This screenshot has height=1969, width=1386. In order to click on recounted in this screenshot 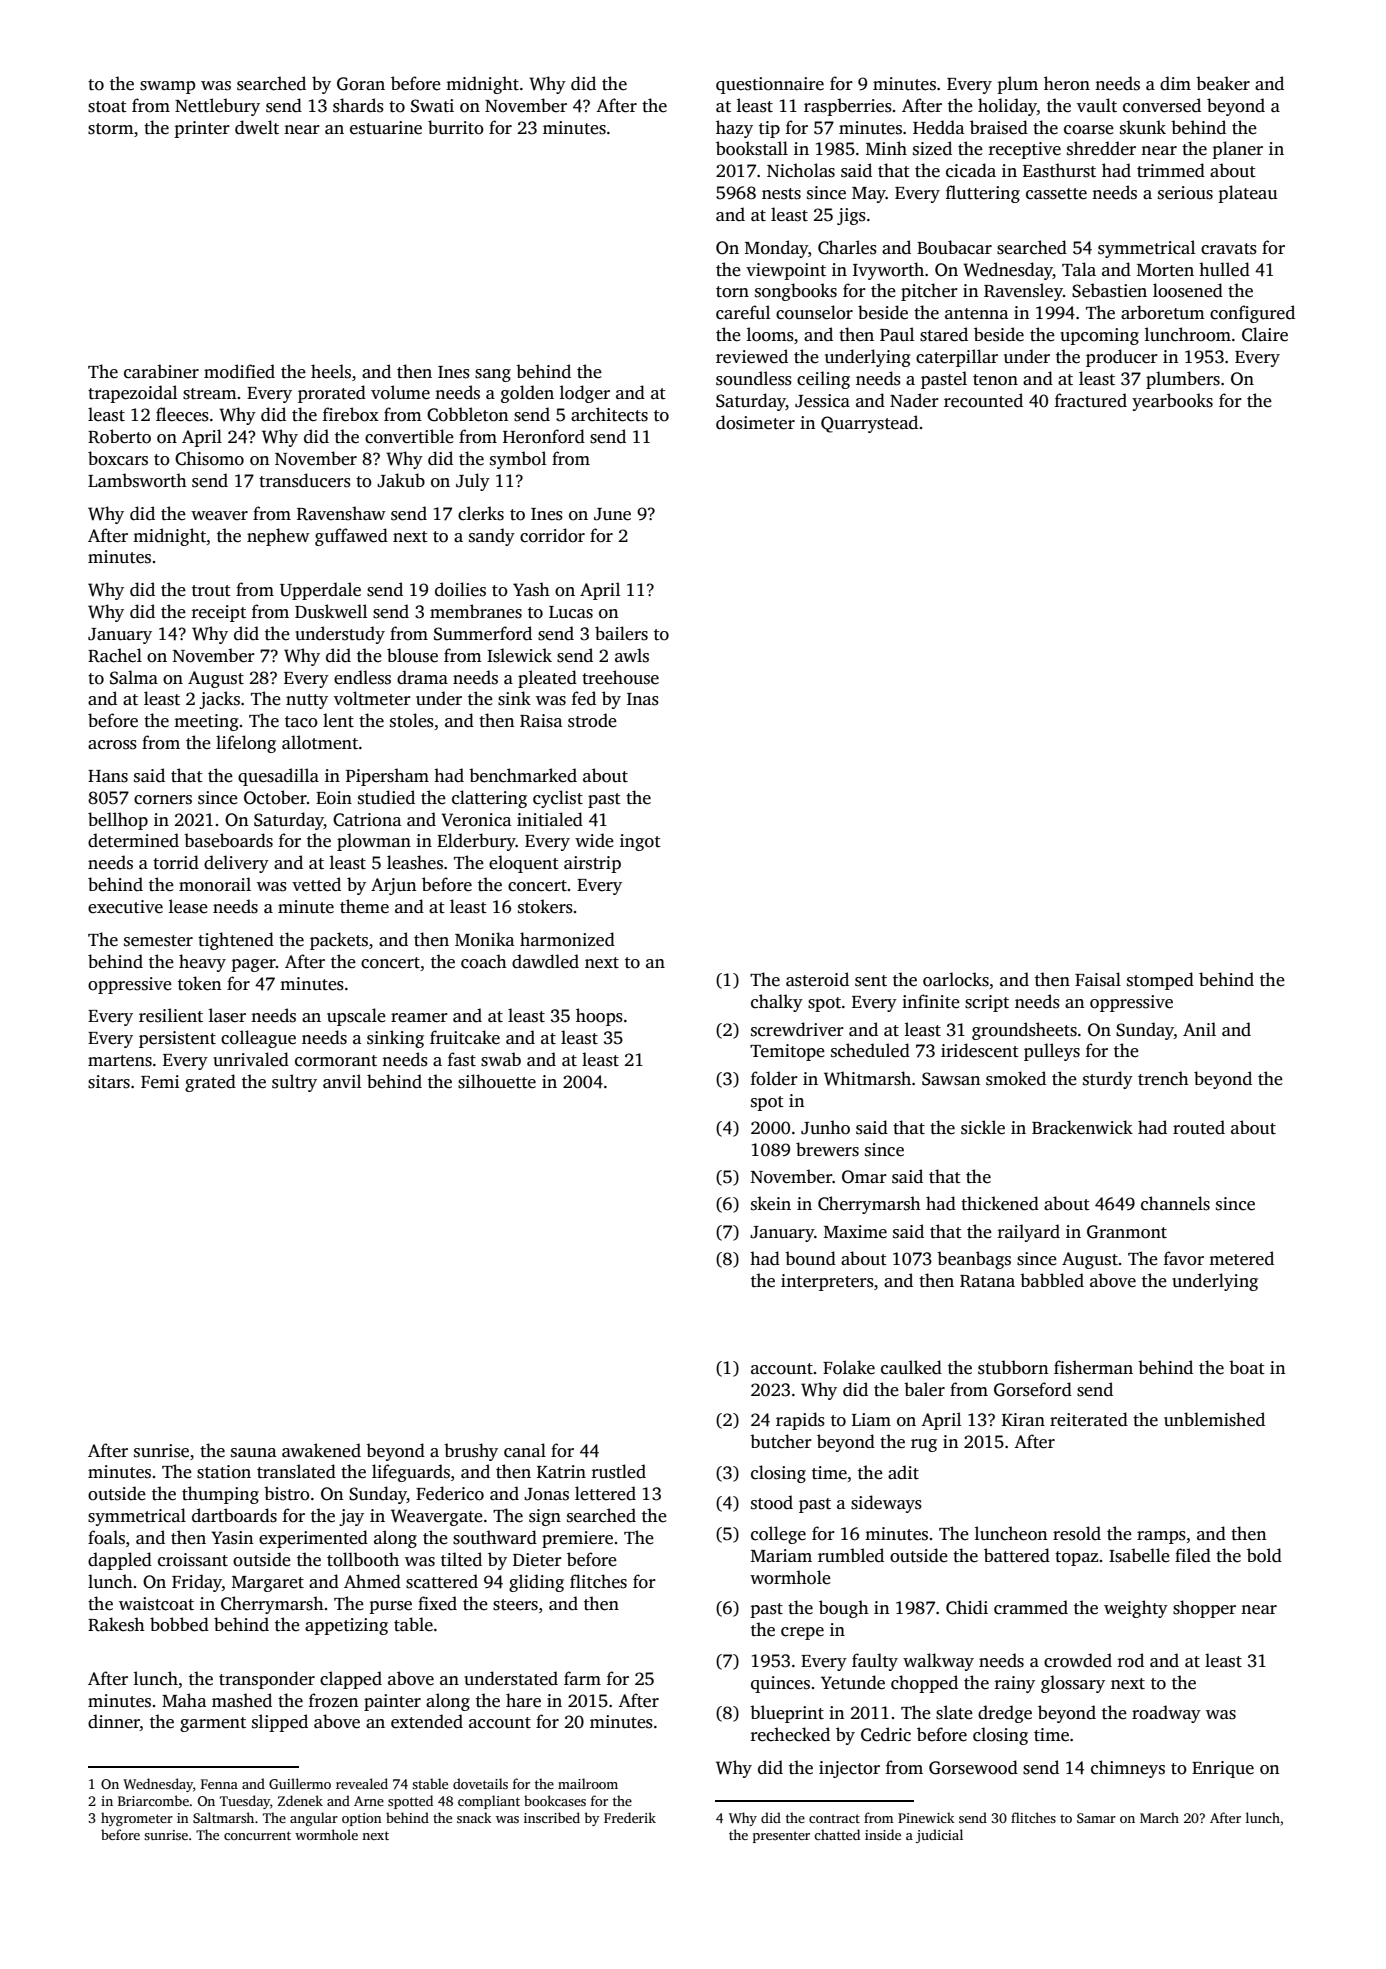, I will do `click(983, 400)`.
